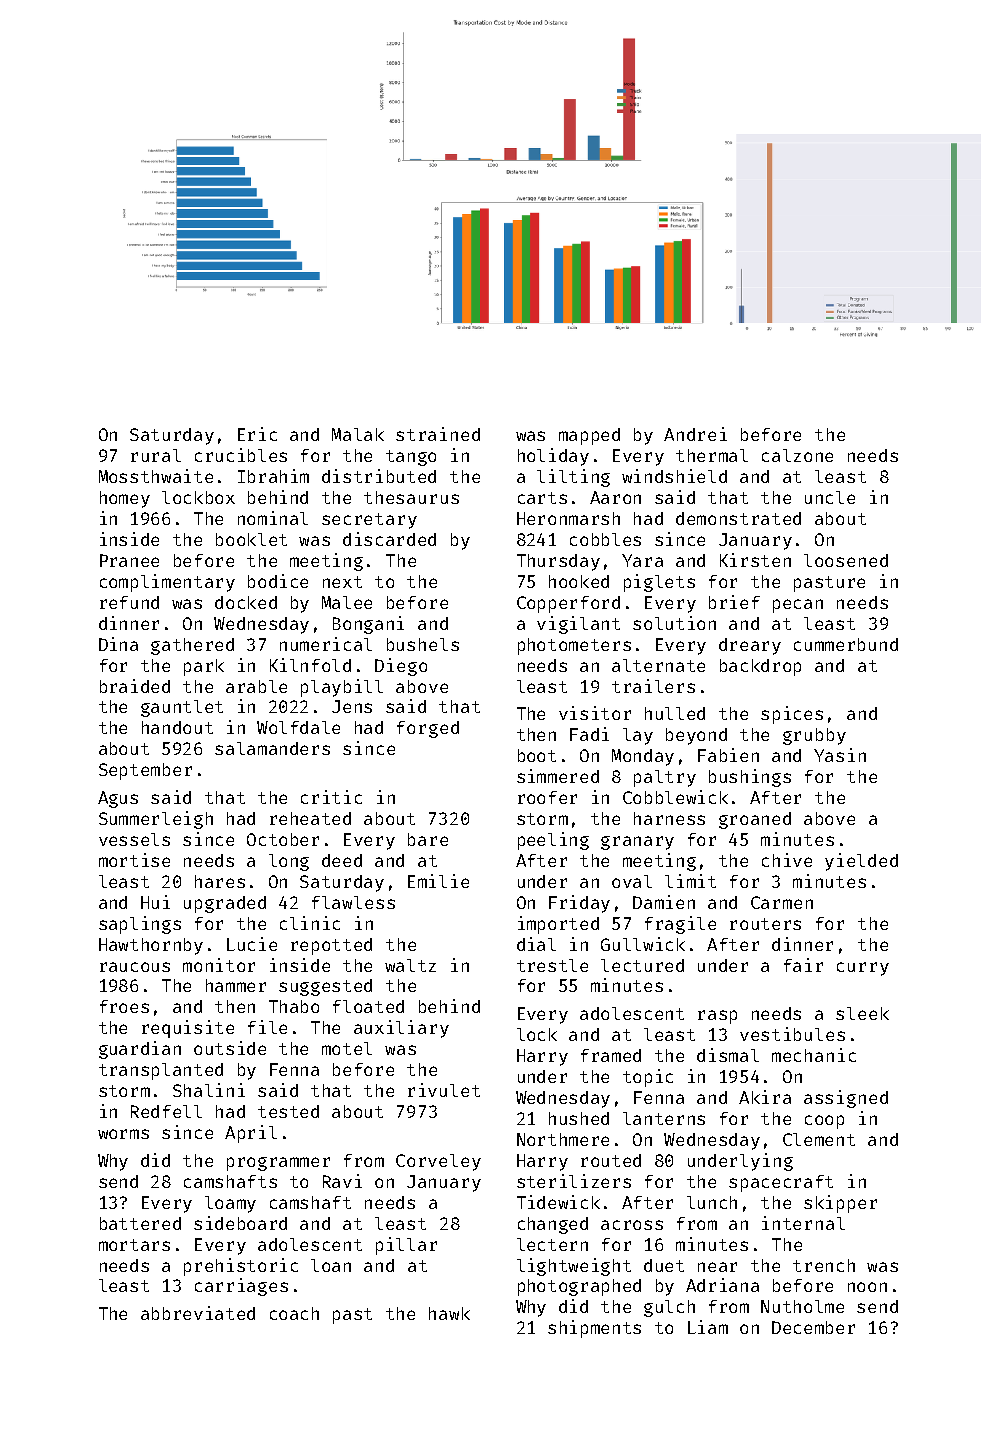 The image size is (1003, 1453). Describe the element at coordinates (611, 1055) in the screenshot. I see `framed` at that location.
